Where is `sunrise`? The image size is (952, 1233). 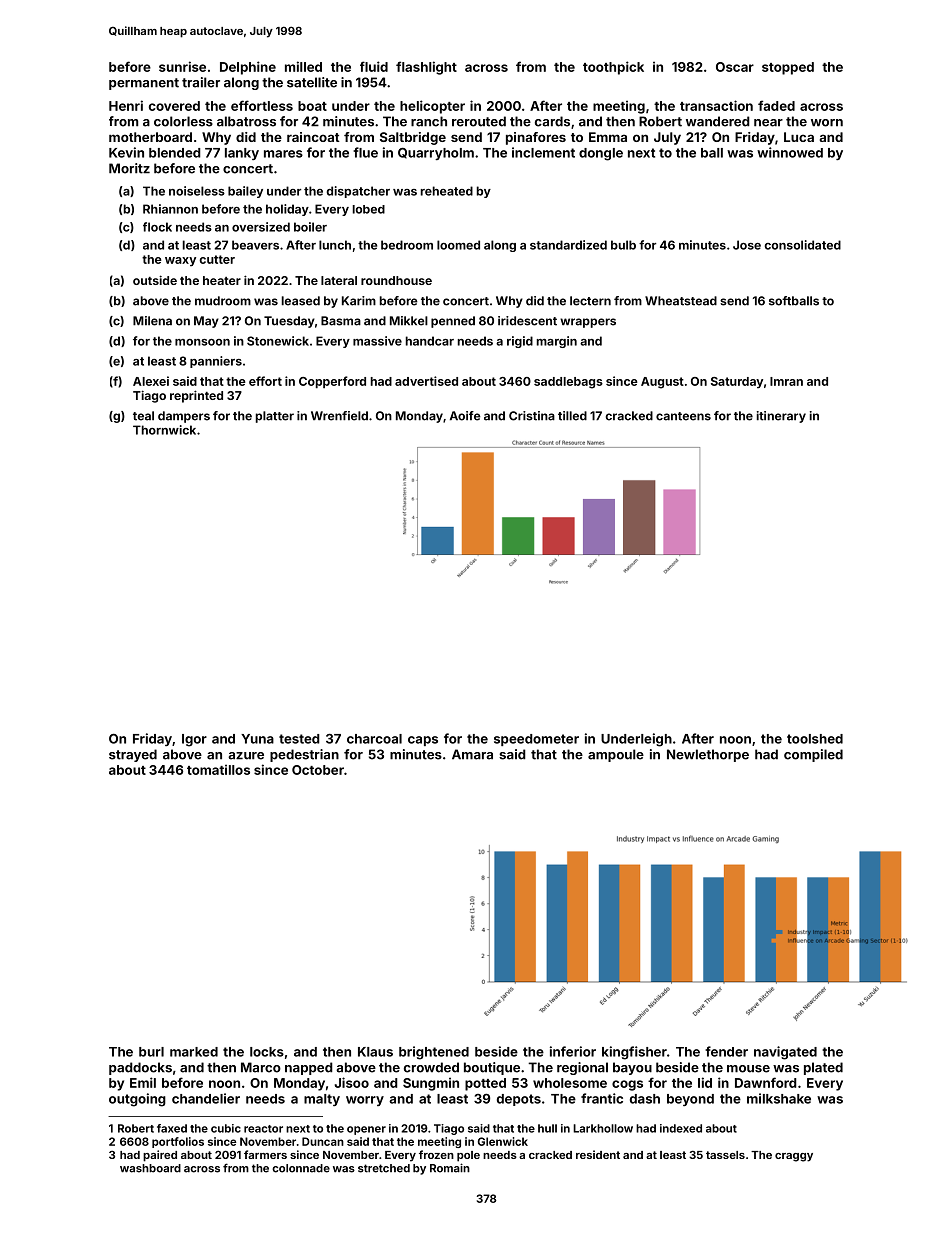
sunrise is located at coordinates (182, 66).
